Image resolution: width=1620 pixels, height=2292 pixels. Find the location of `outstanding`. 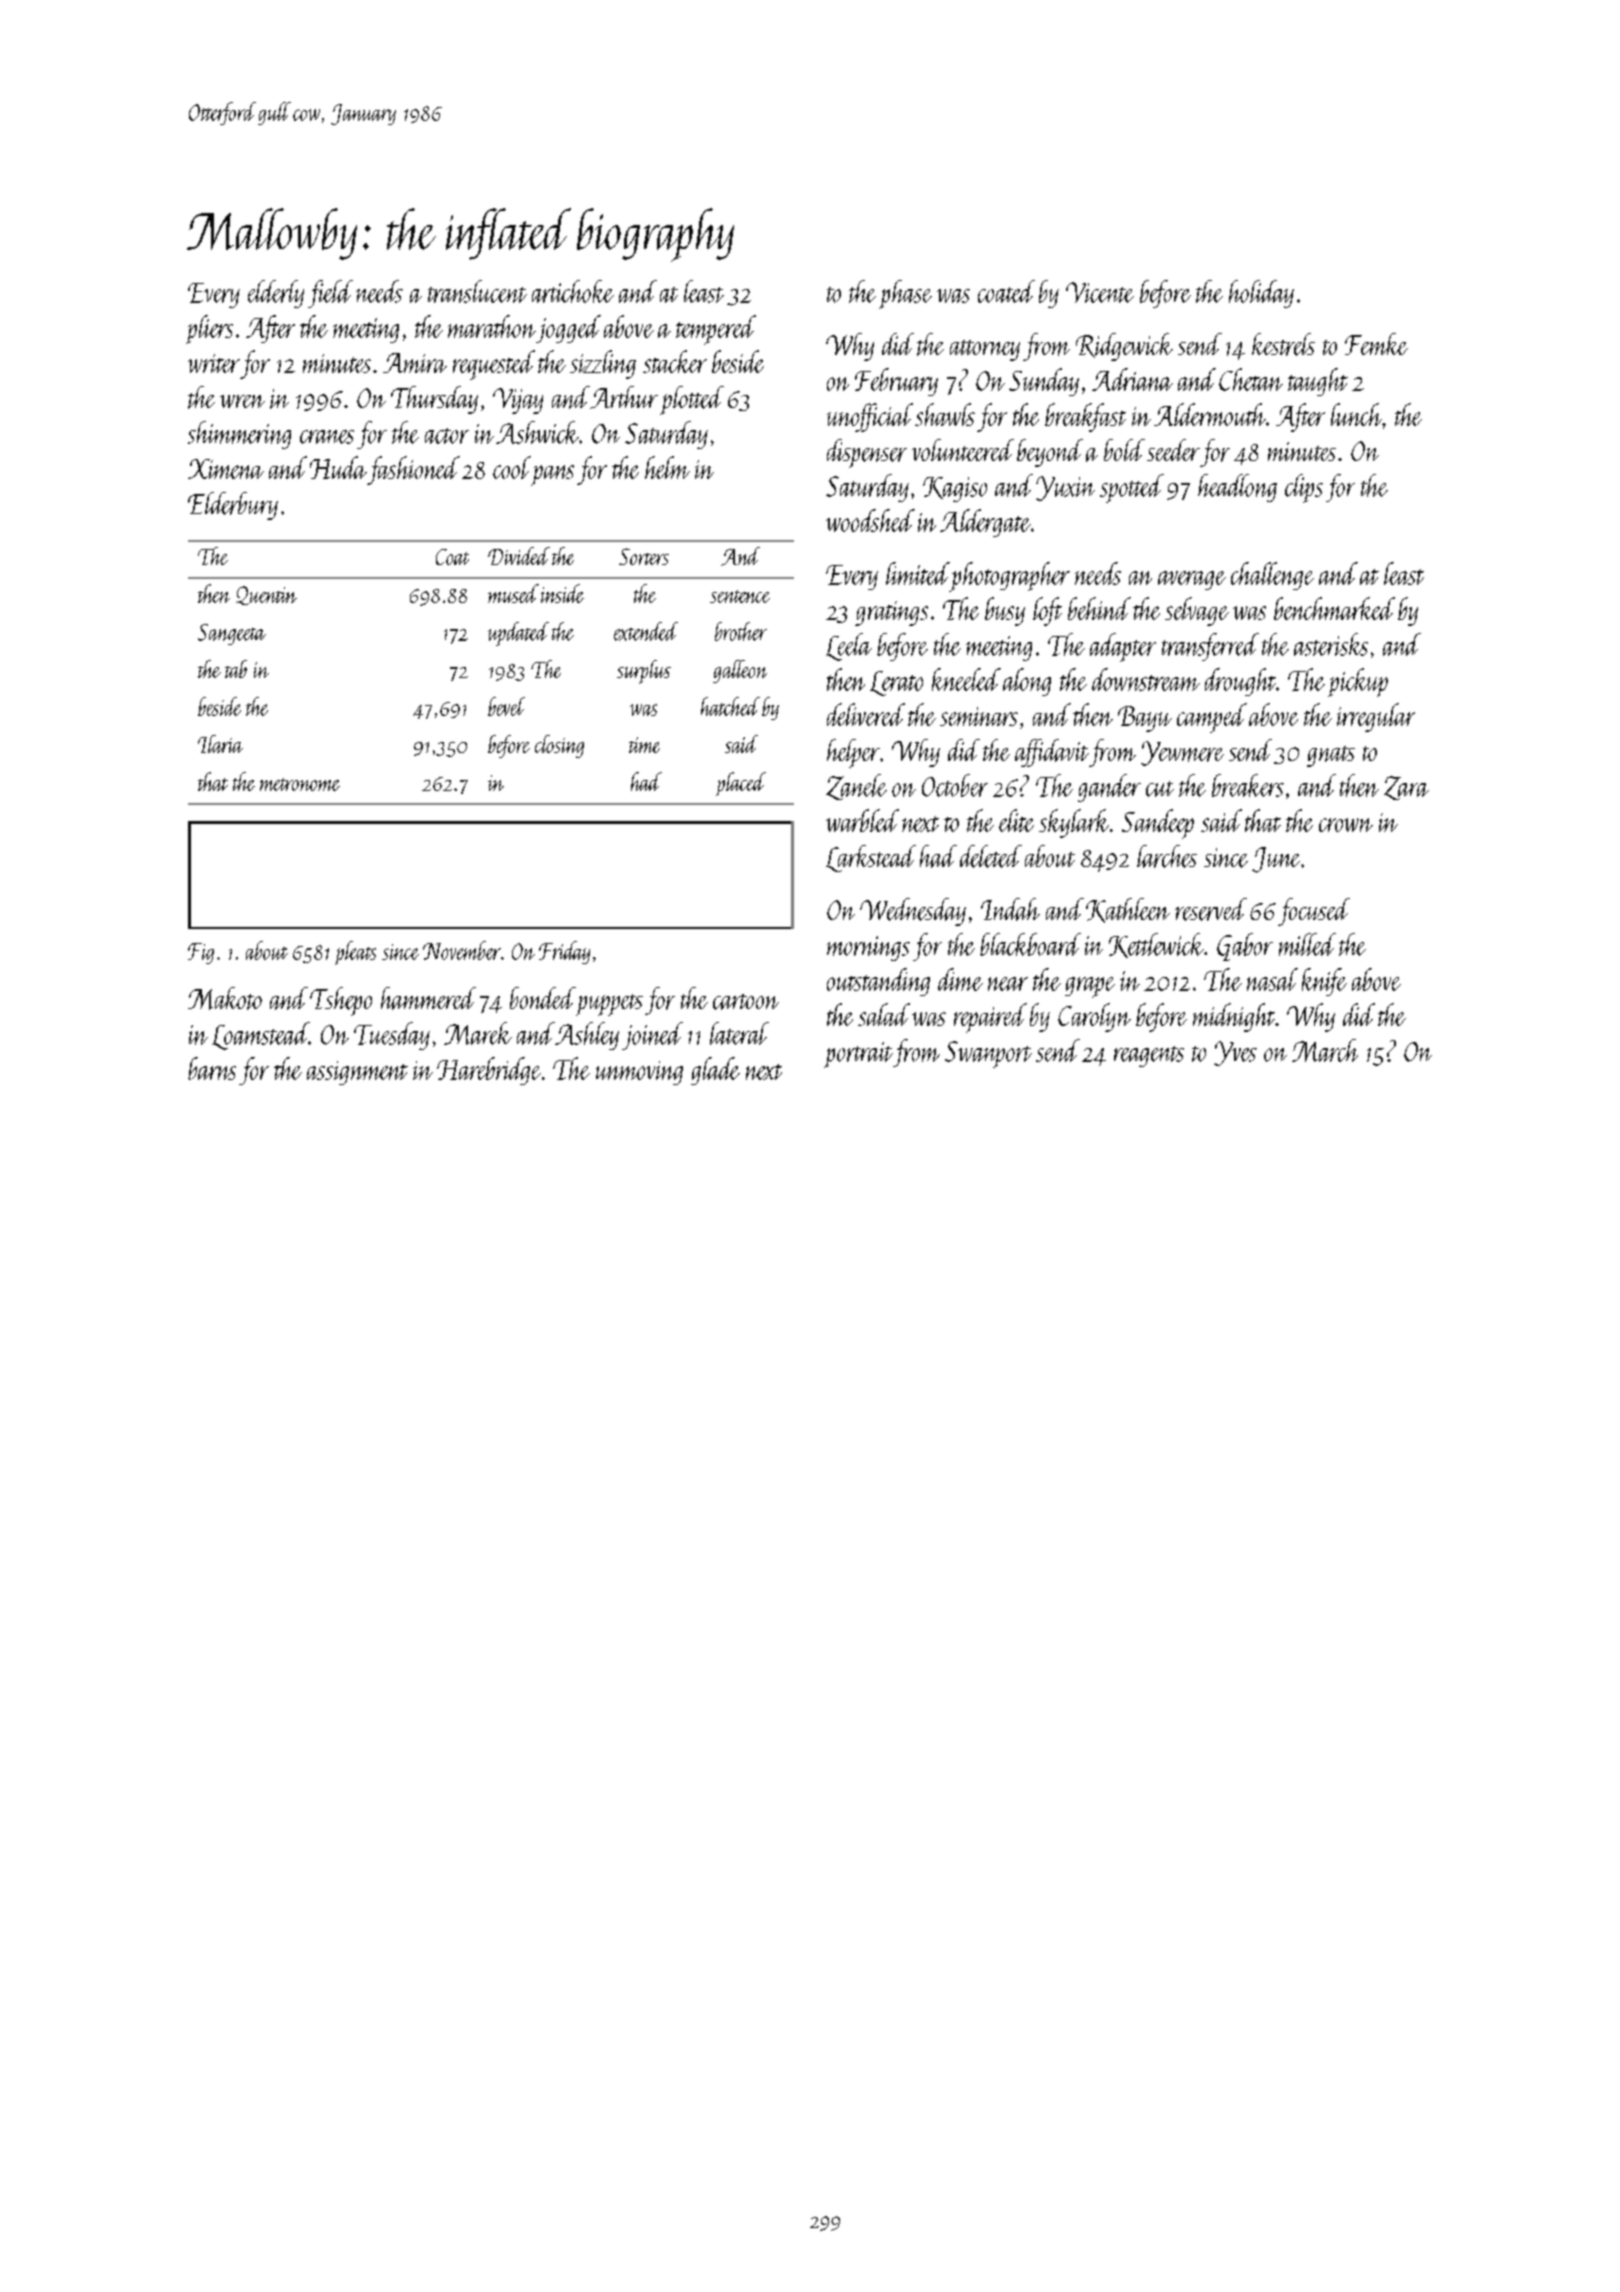

outstanding is located at coordinates (878, 982).
